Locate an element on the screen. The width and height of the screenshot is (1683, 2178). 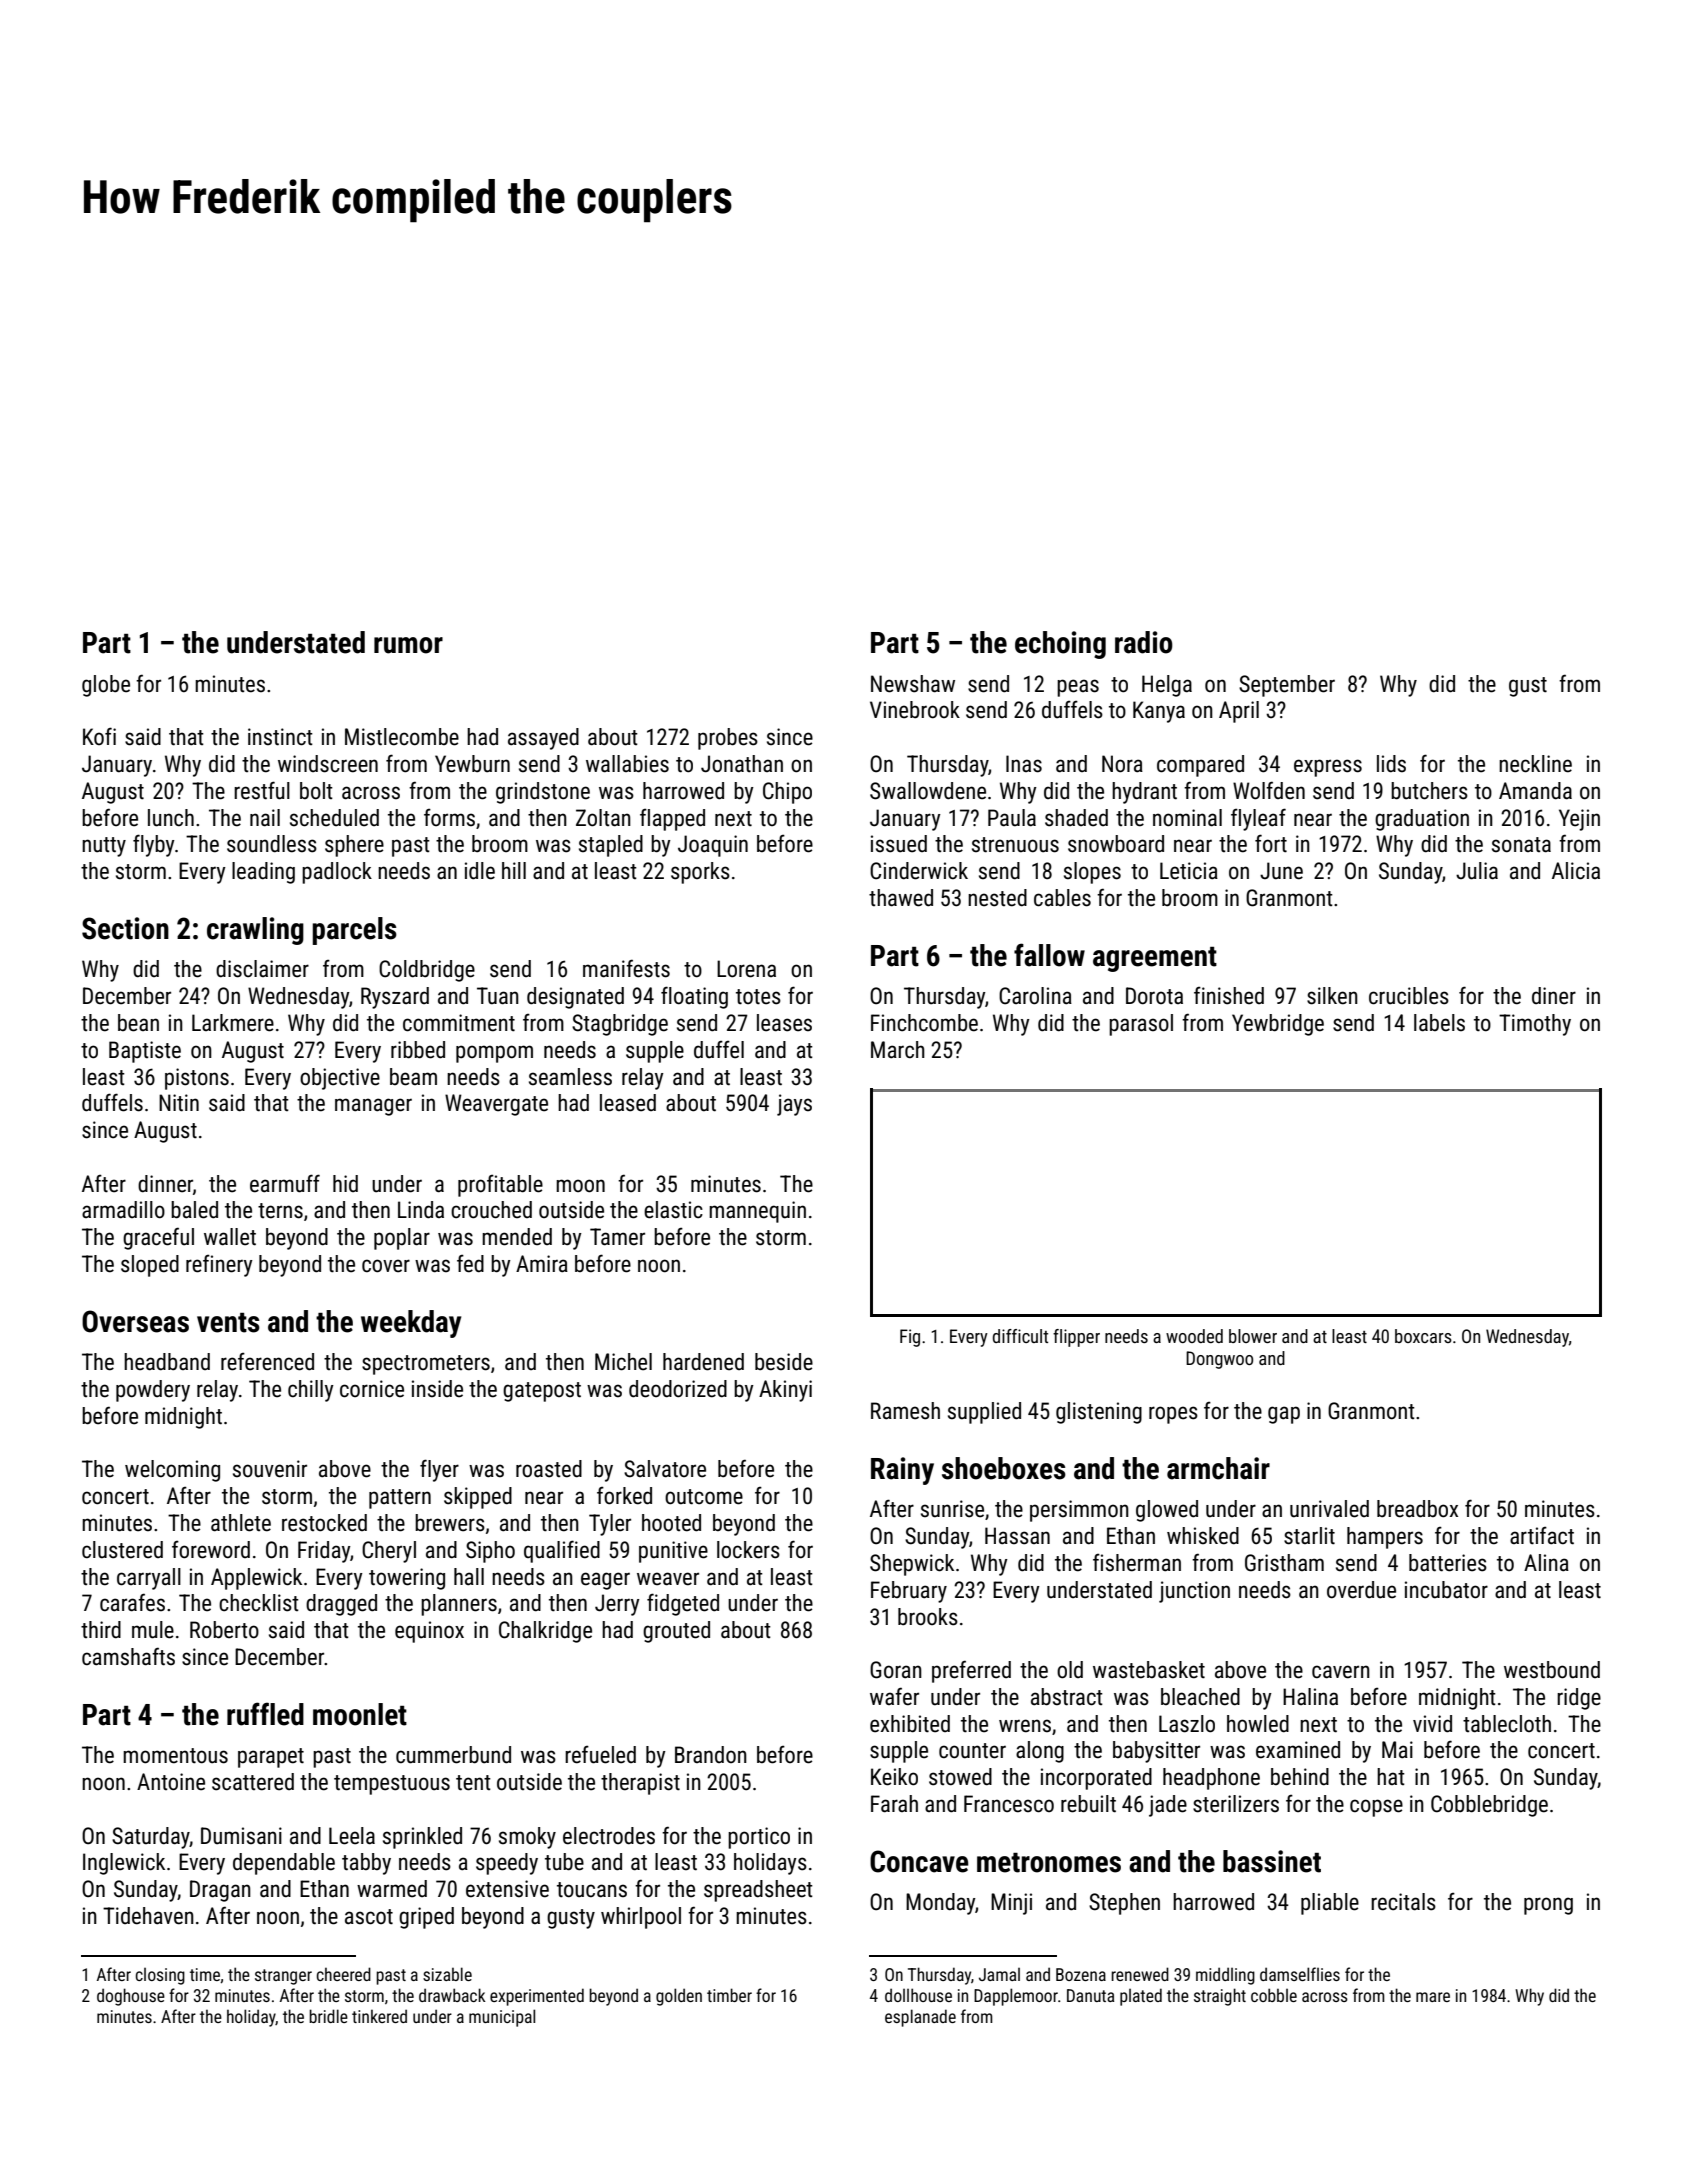
artifact is located at coordinates (1542, 1535).
